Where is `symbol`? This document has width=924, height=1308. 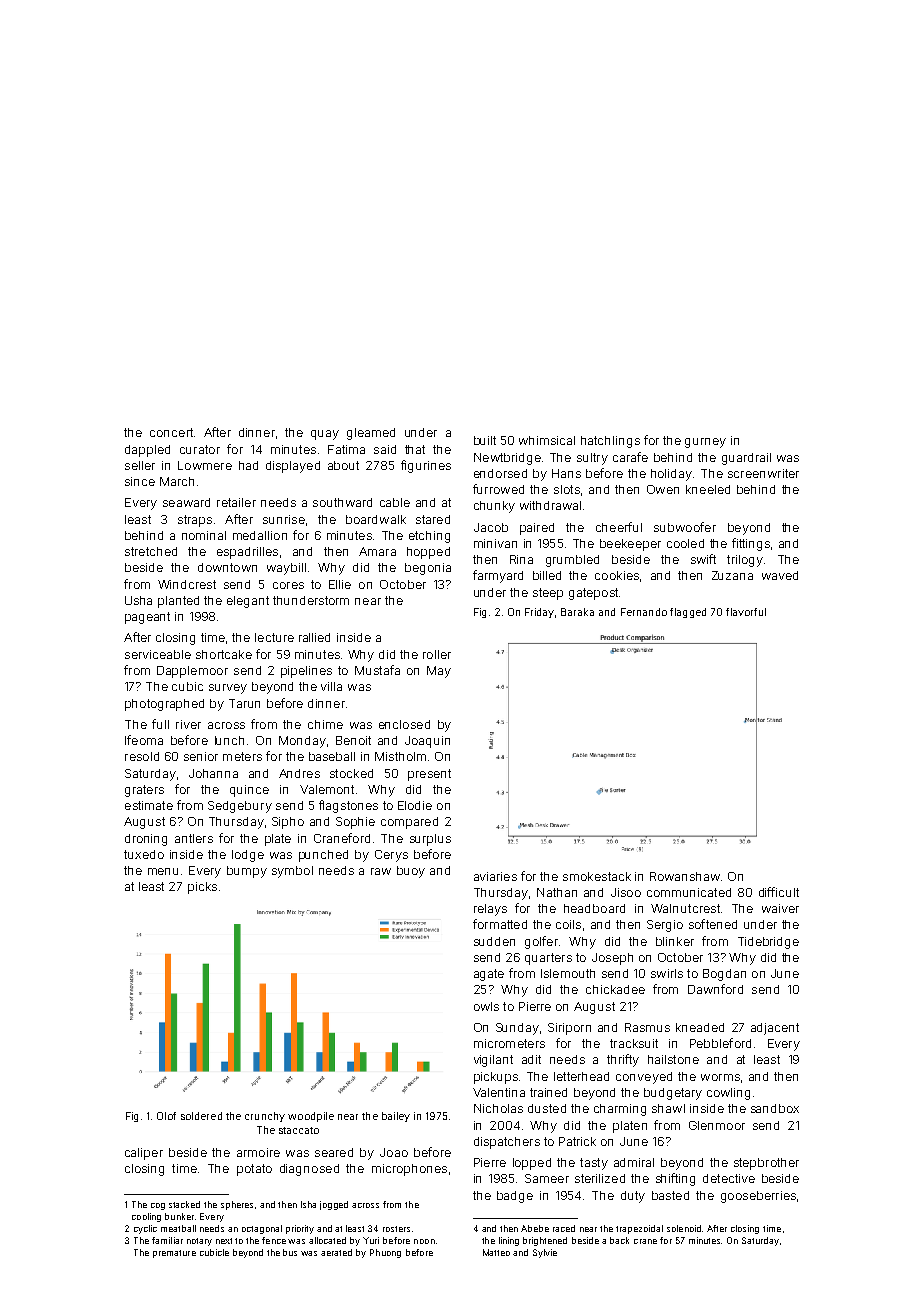
symbol is located at coordinates (292, 872).
